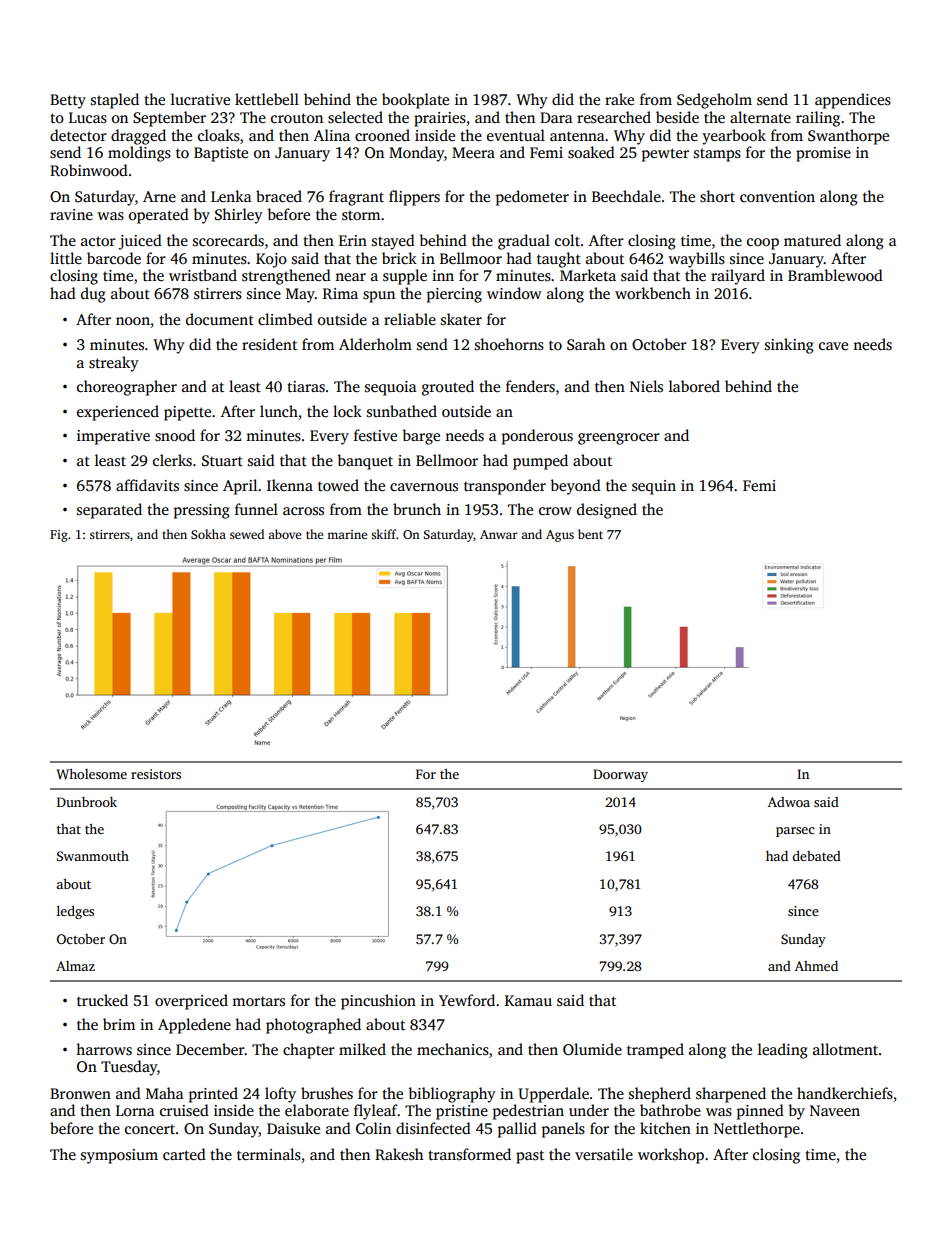  I want to click on dug, so click(93, 295).
